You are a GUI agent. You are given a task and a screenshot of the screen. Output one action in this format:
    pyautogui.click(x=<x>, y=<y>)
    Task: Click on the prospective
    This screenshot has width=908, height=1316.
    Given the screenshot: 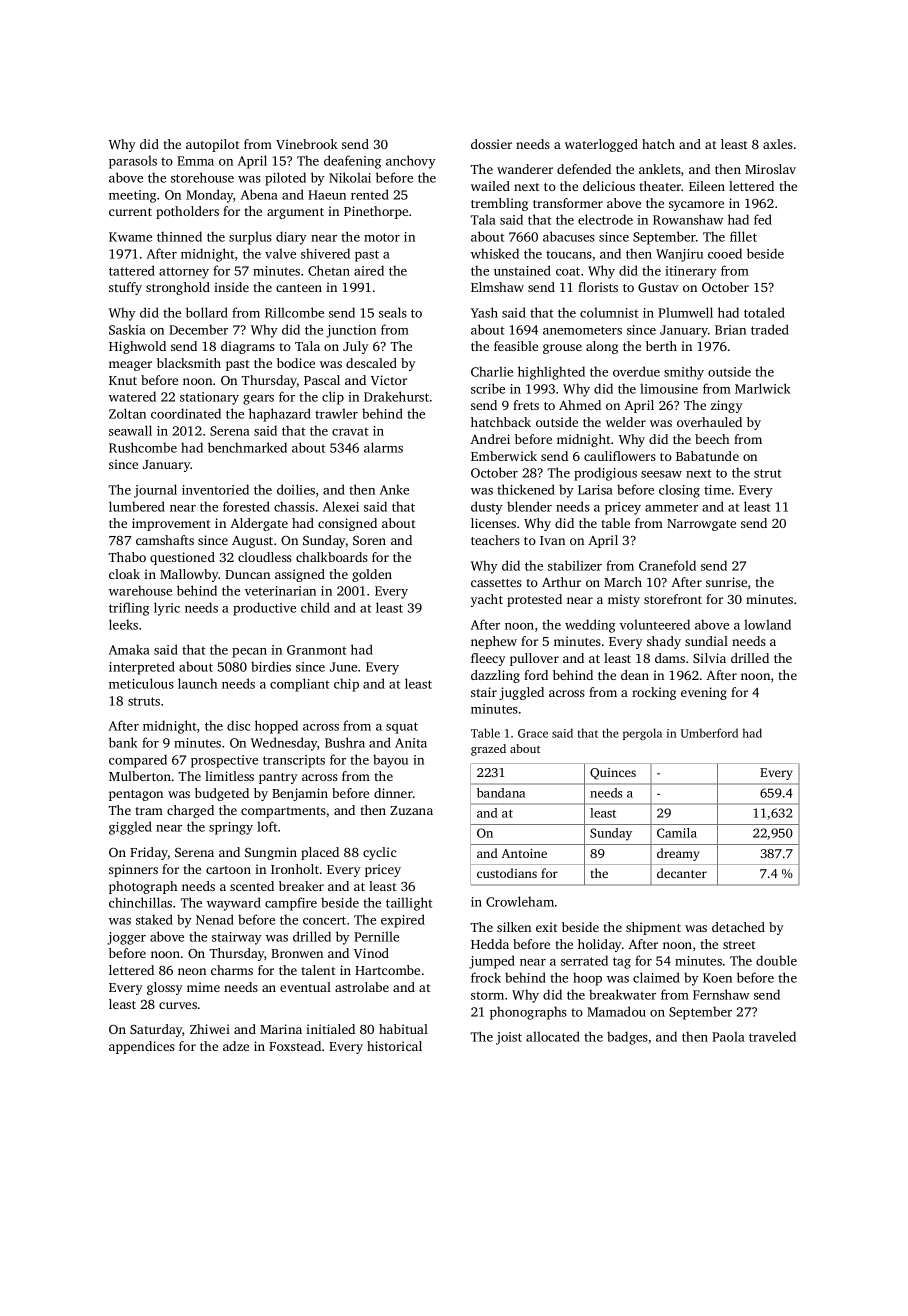 What is the action you would take?
    pyautogui.click(x=224, y=761)
